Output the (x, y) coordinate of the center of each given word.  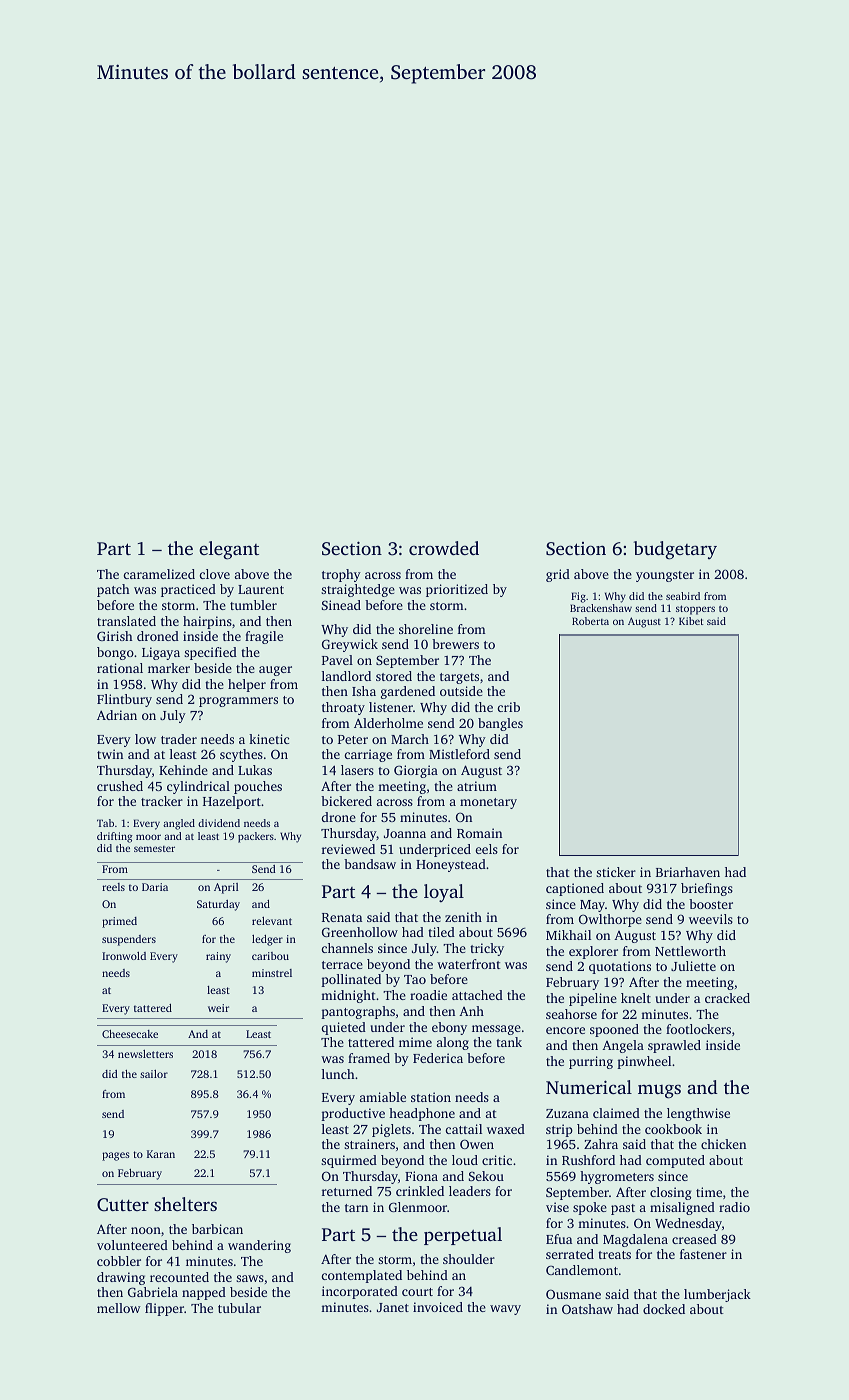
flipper (164, 1309)
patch (113, 590)
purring (591, 1062)
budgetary (675, 550)
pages (116, 1156)
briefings (707, 889)
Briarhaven (688, 872)
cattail (463, 1129)
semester (154, 849)
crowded (444, 548)
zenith (463, 917)
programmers (238, 702)
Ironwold (124, 956)
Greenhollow (360, 932)
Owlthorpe (610, 920)
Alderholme (388, 723)
